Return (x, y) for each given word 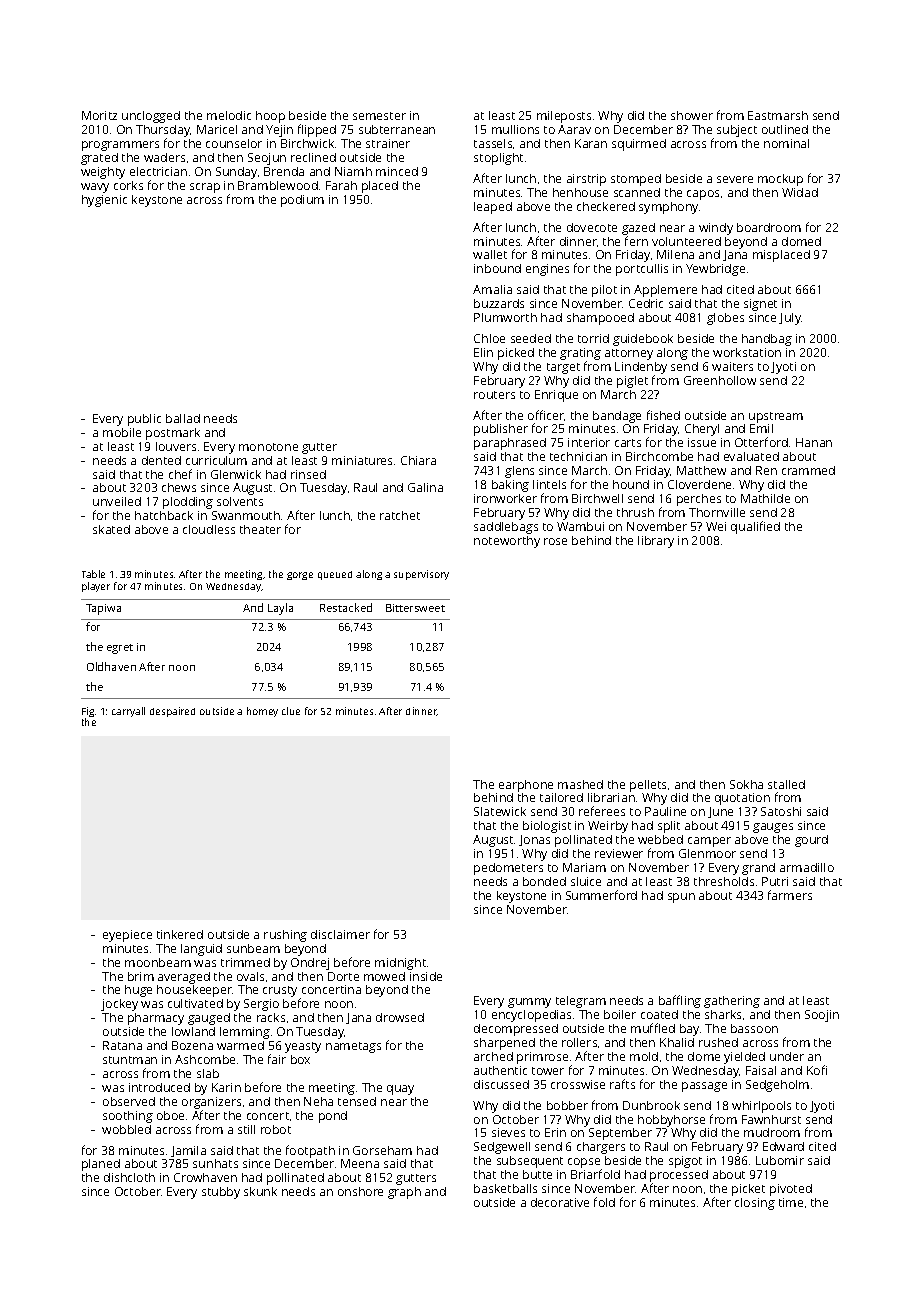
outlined (785, 129)
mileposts (564, 117)
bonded (544, 881)
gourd (811, 841)
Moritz (99, 115)
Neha (318, 1101)
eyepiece (127, 936)
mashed (580, 784)
